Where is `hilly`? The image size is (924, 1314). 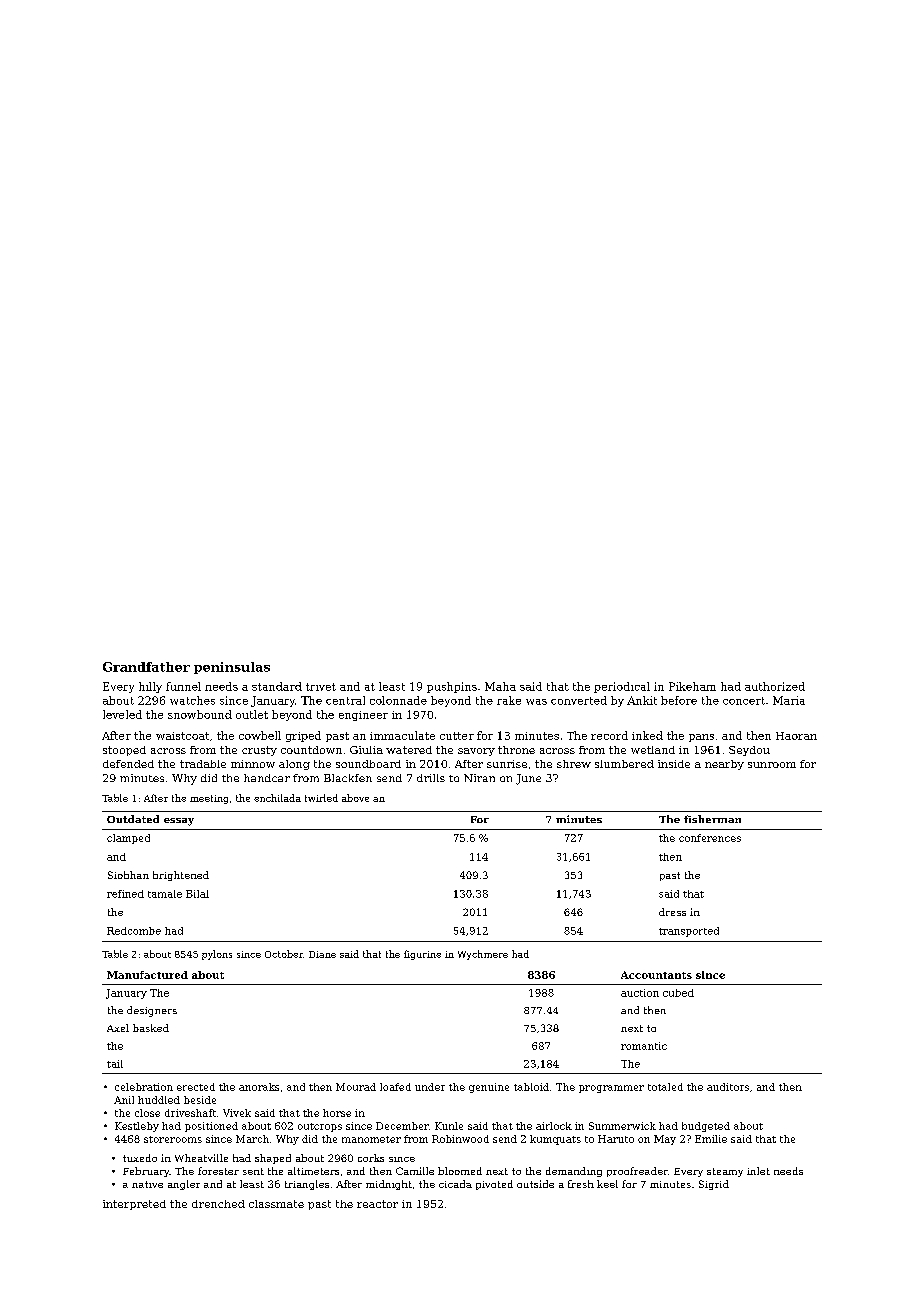 hilly is located at coordinates (150, 687).
